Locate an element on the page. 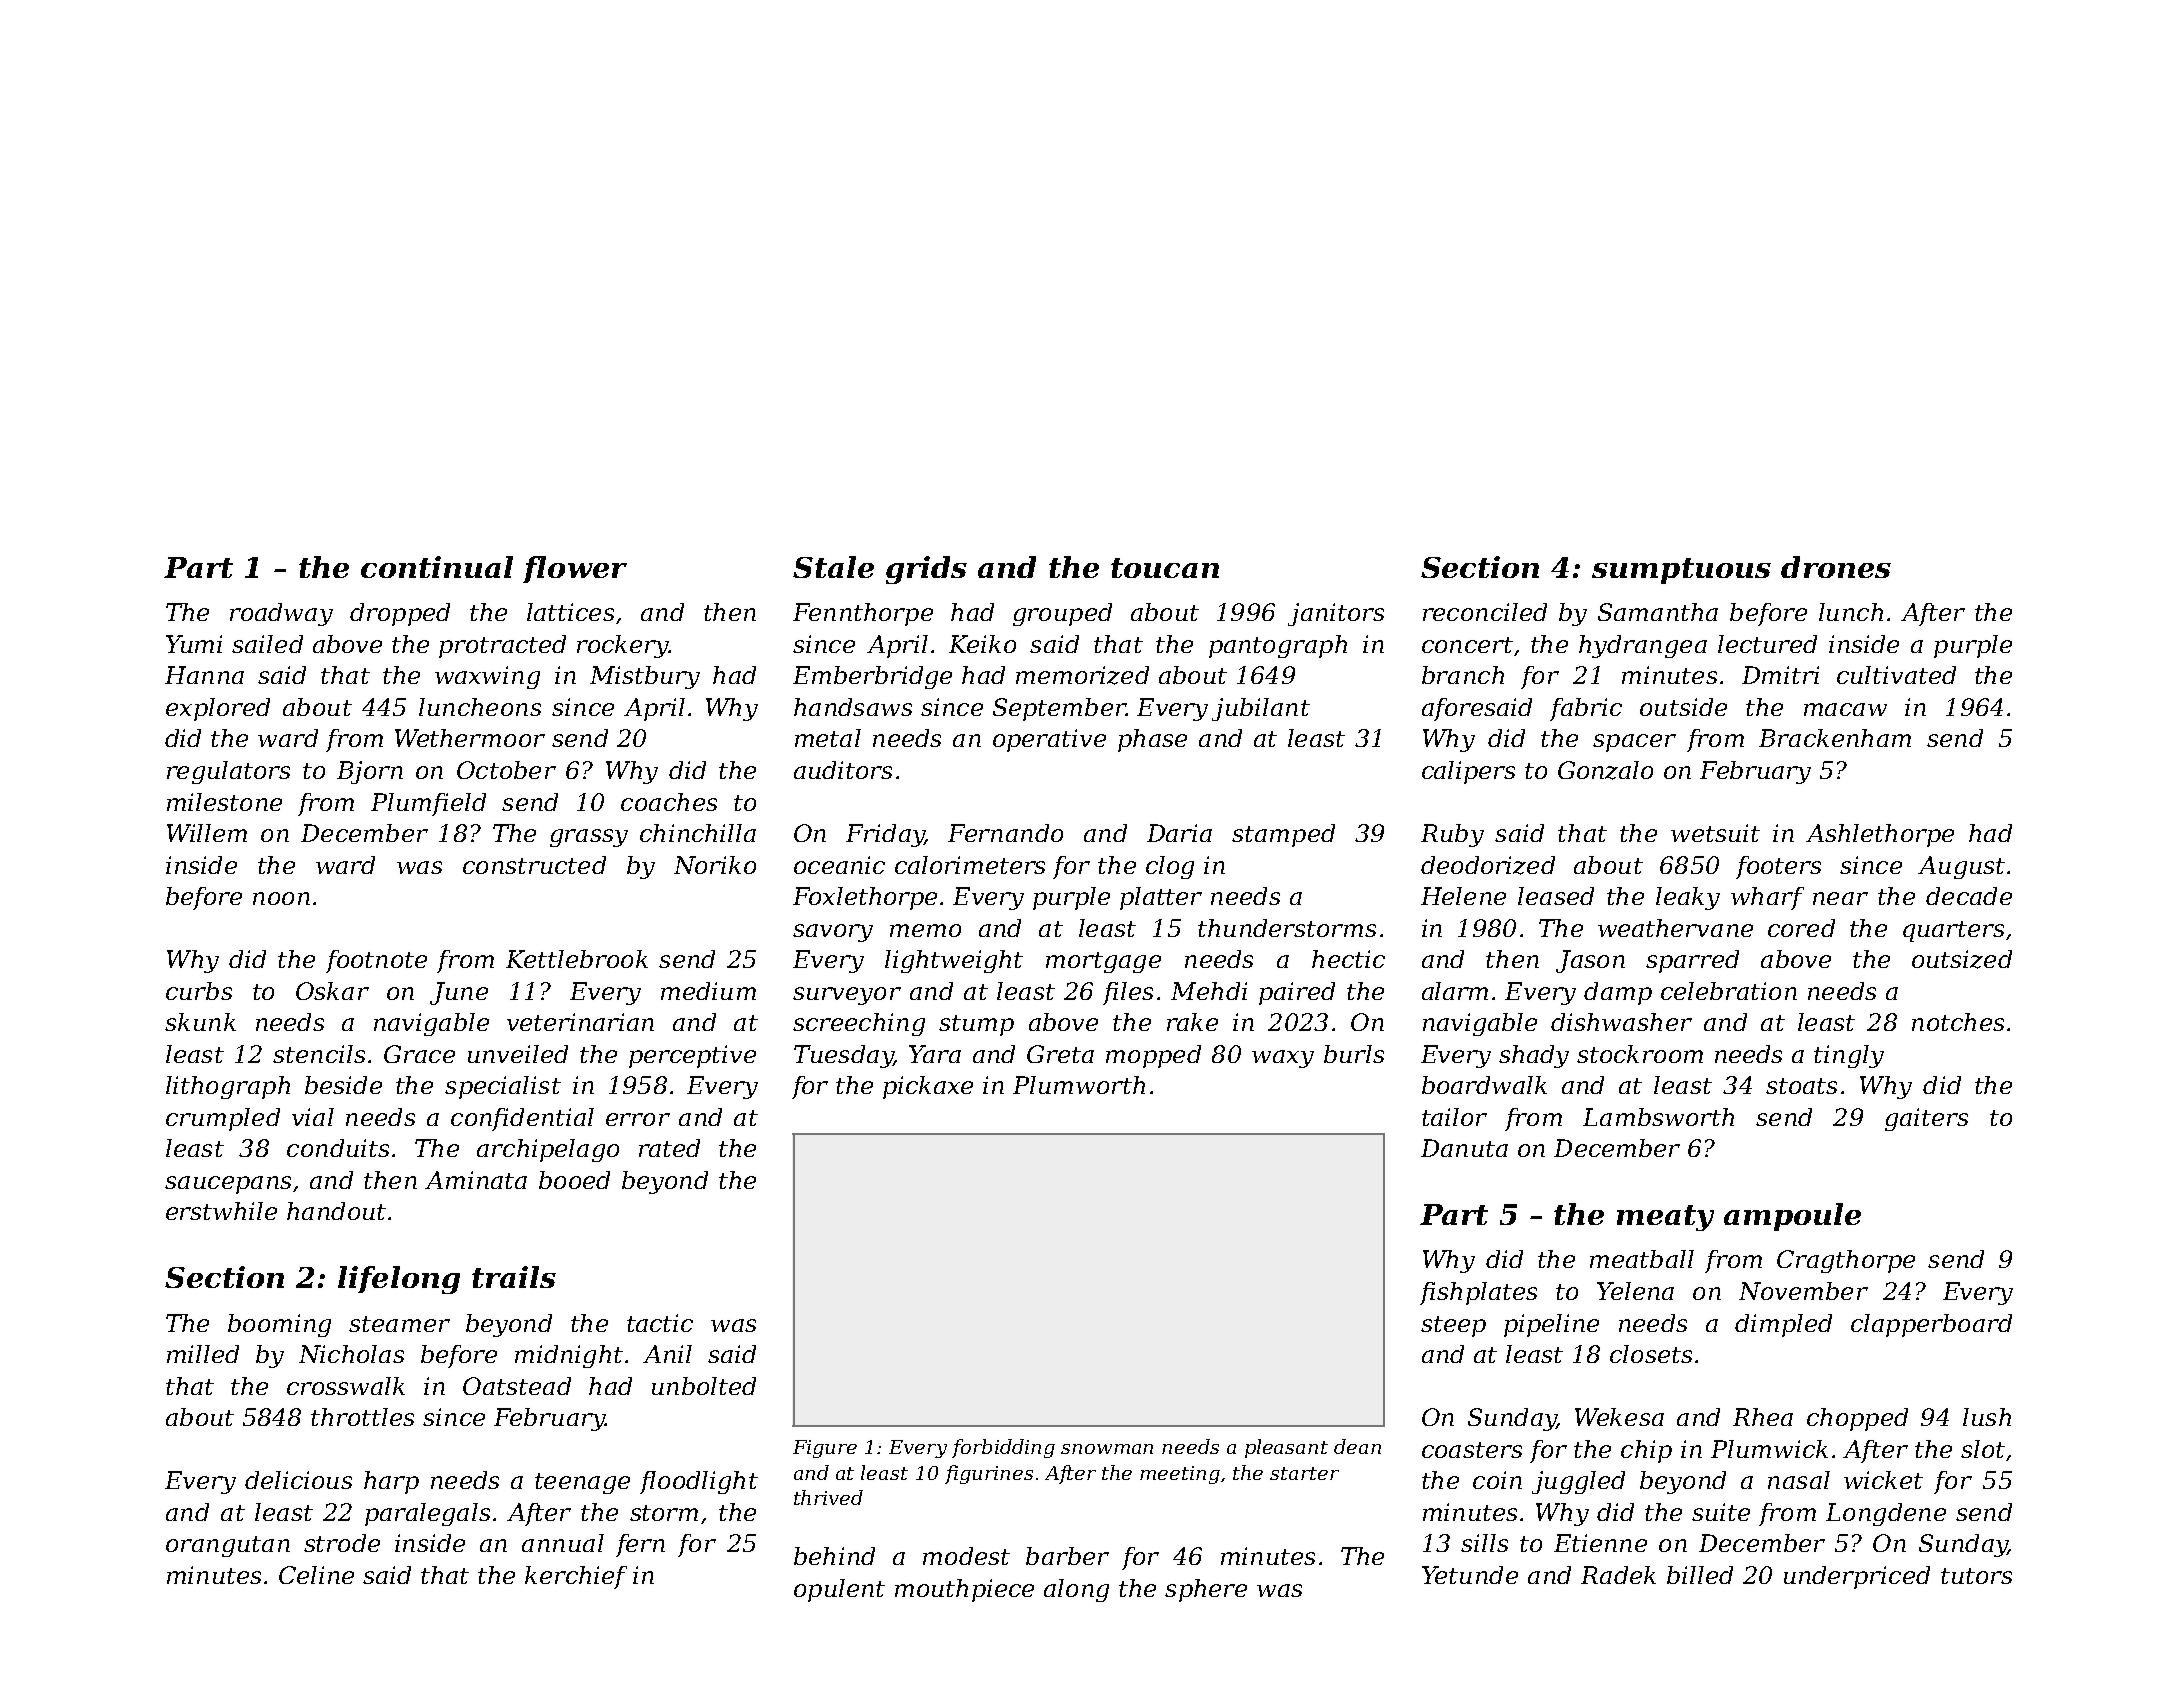 The width and height of the page is (2178, 1683). footers is located at coordinates (1778, 867).
